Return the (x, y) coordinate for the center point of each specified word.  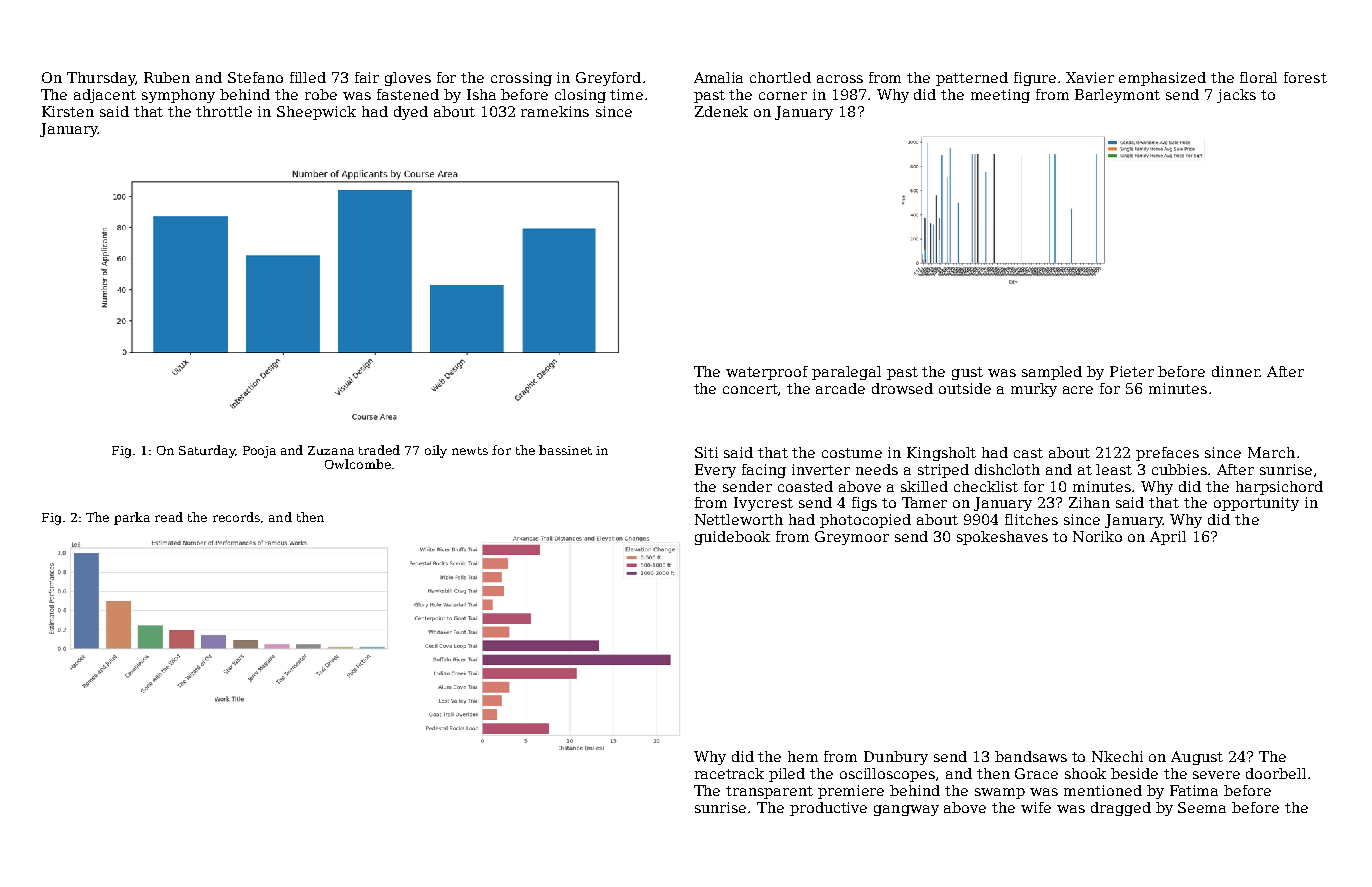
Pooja (259, 452)
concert (751, 390)
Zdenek (721, 111)
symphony (178, 96)
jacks (1236, 96)
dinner (1236, 371)
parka (132, 518)
